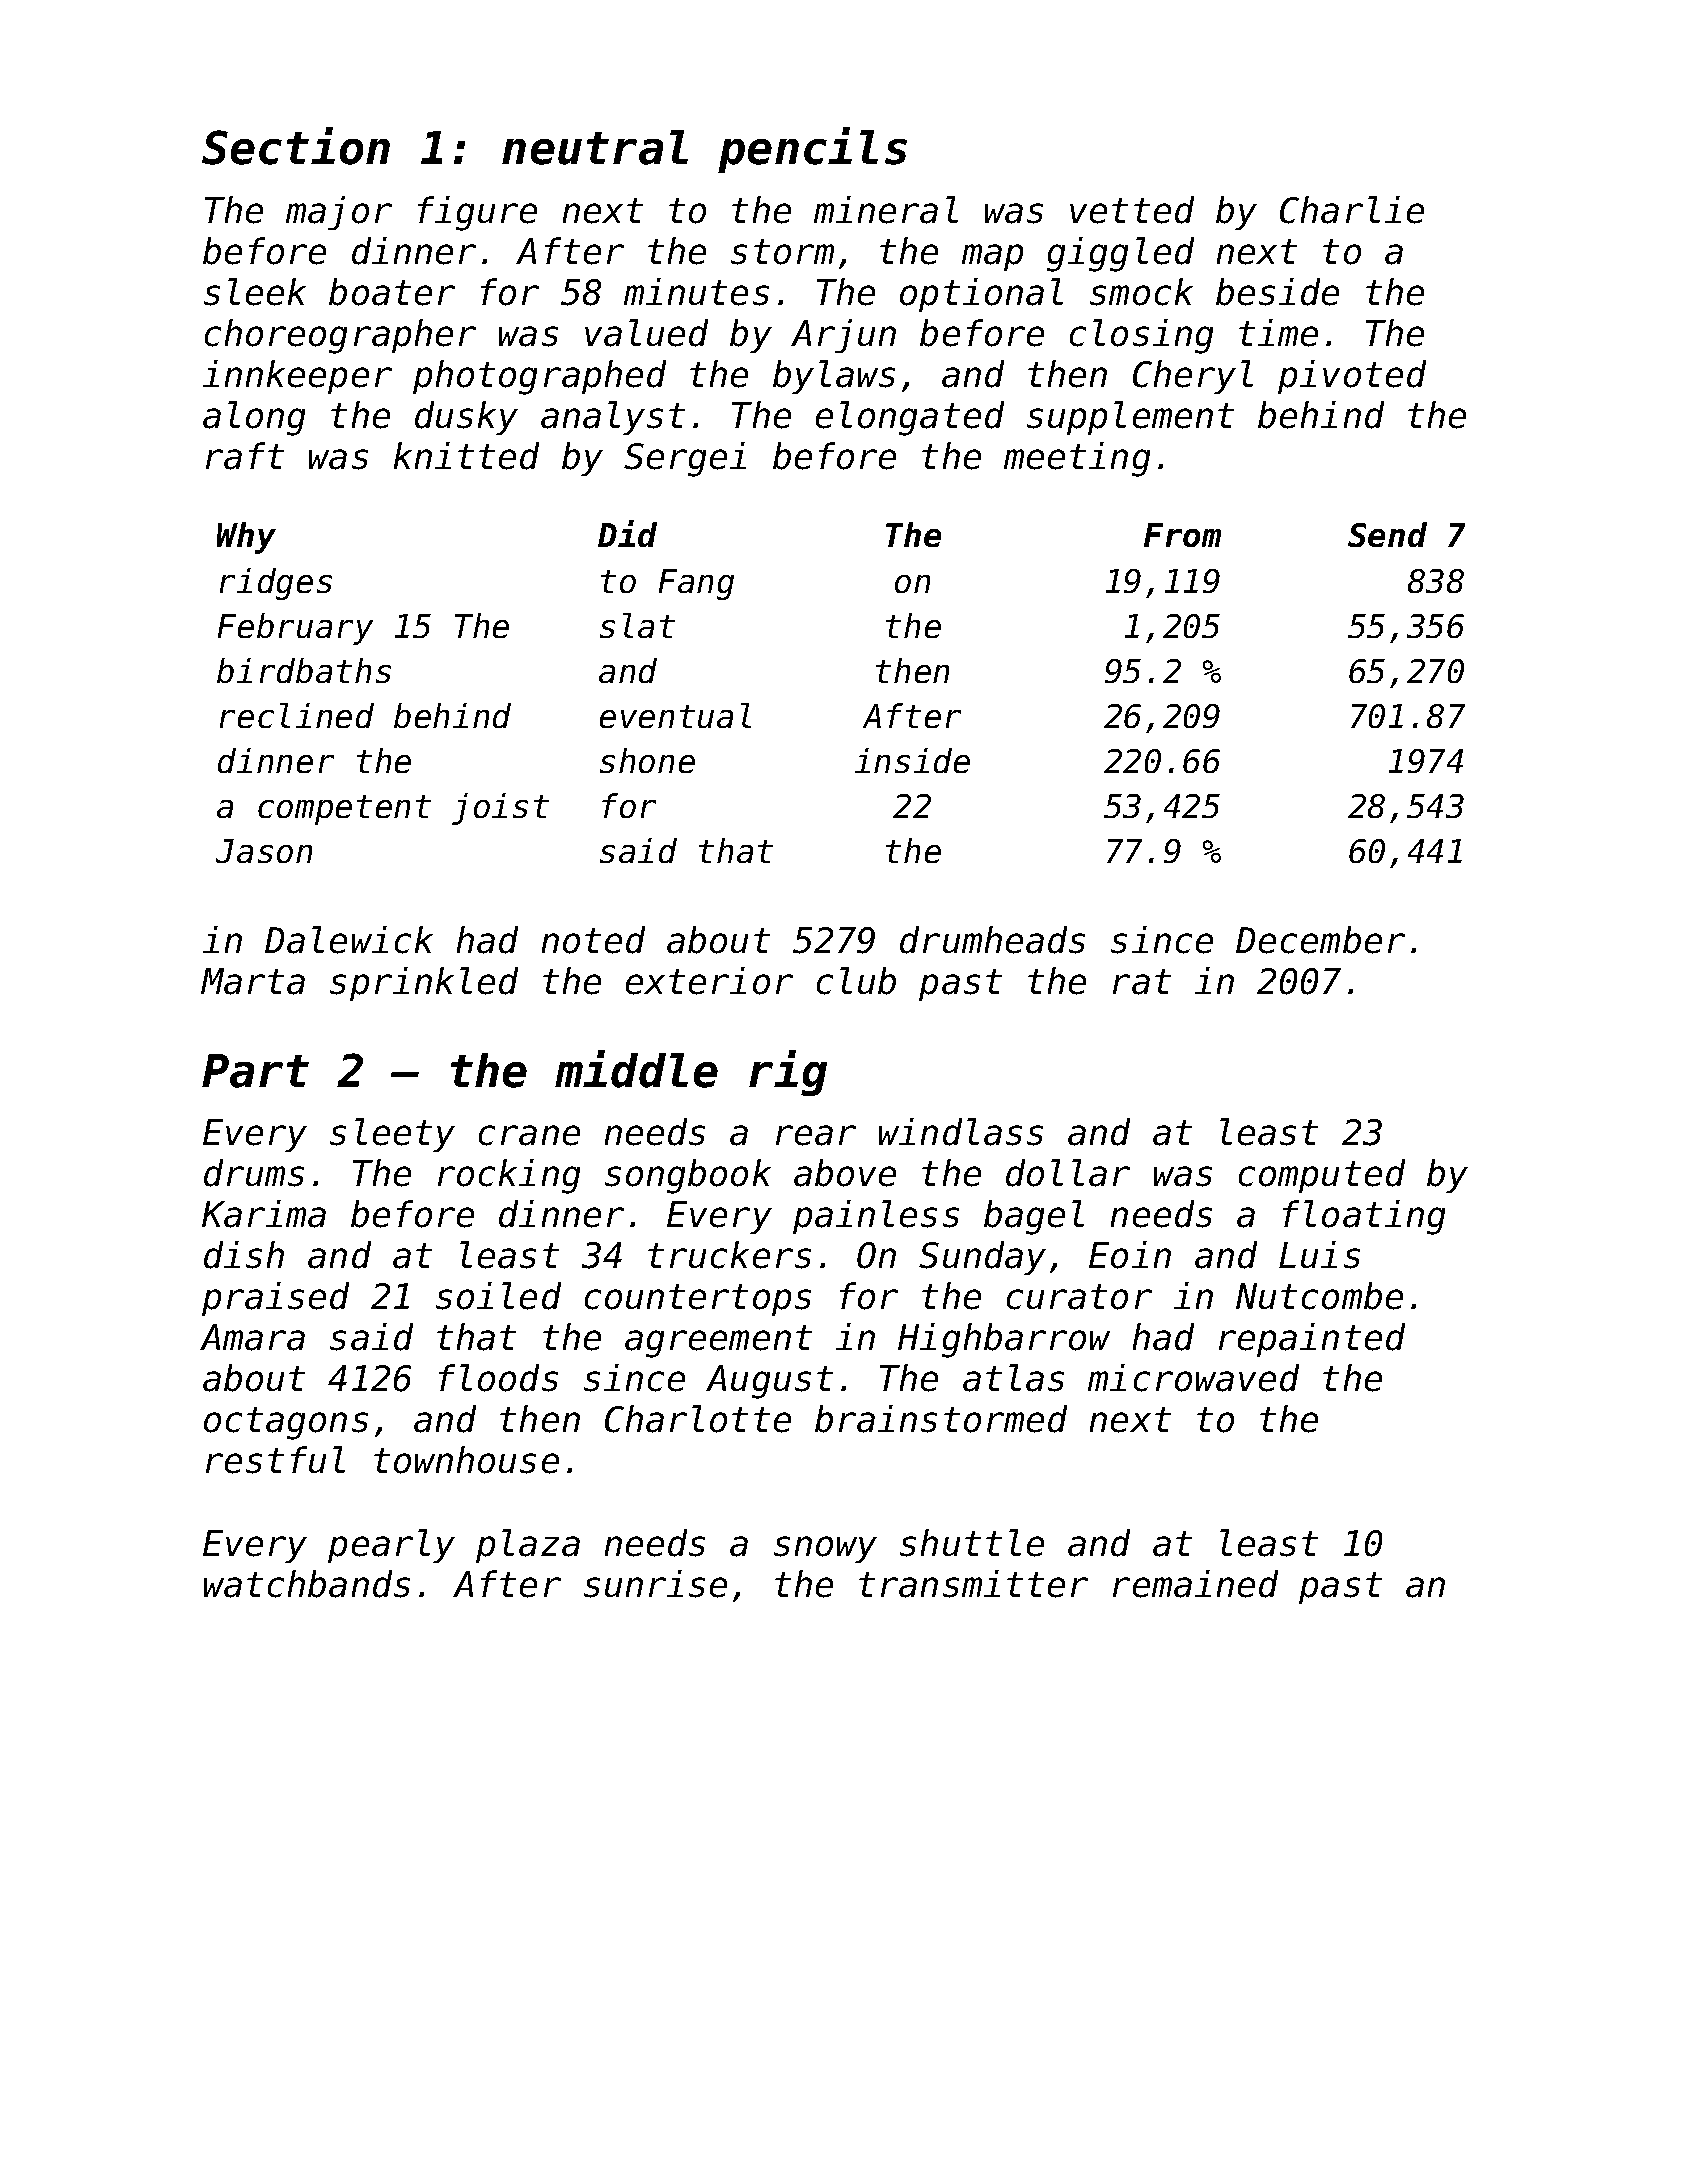 This document has height=2178, width=1683. Describe the element at coordinates (295, 629) in the document. I see `February` at that location.
